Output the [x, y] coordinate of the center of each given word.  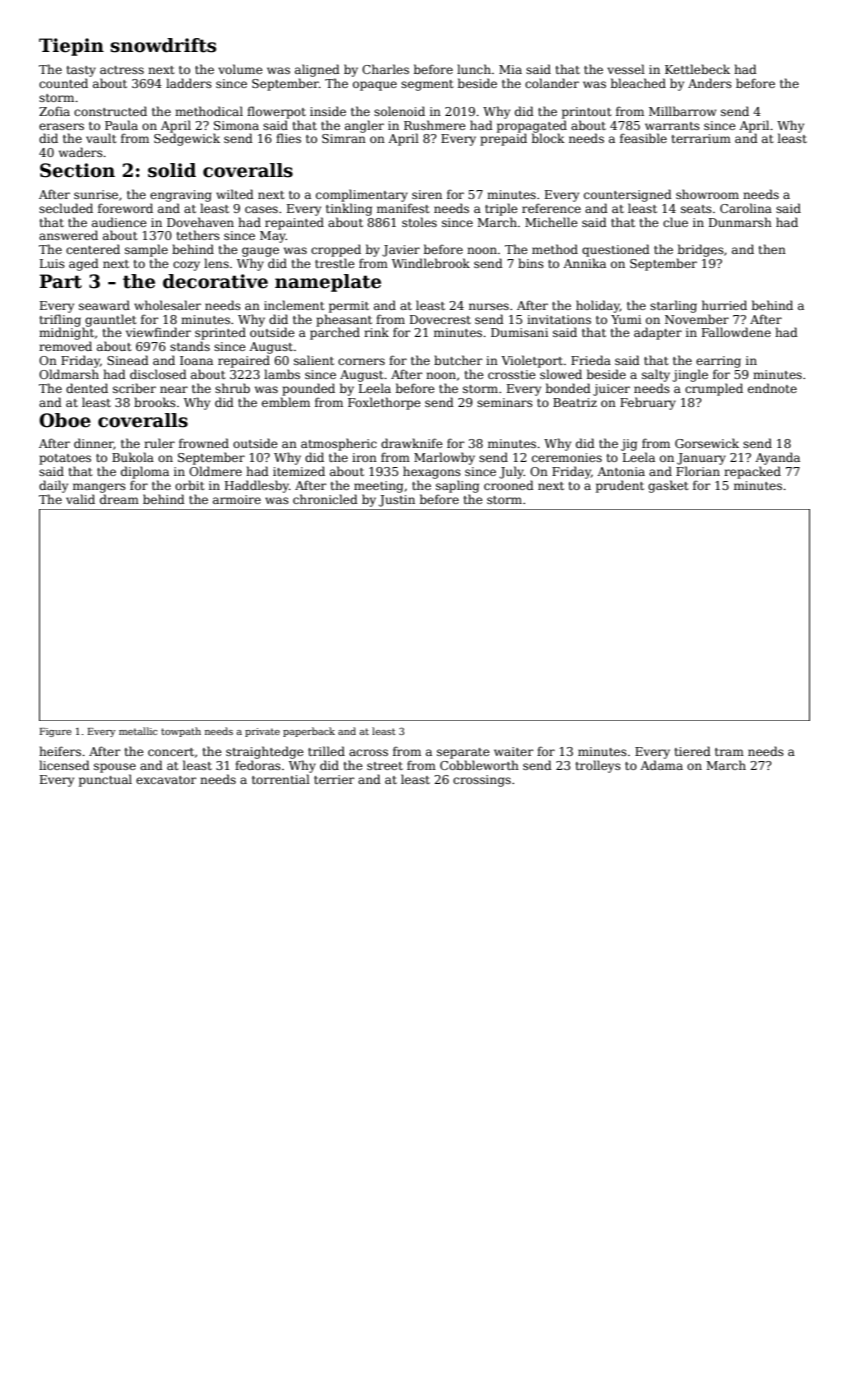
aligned [317, 70]
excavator [166, 780]
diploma [145, 472]
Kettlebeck [697, 69]
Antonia [621, 471]
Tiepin [71, 47]
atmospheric [339, 444]
